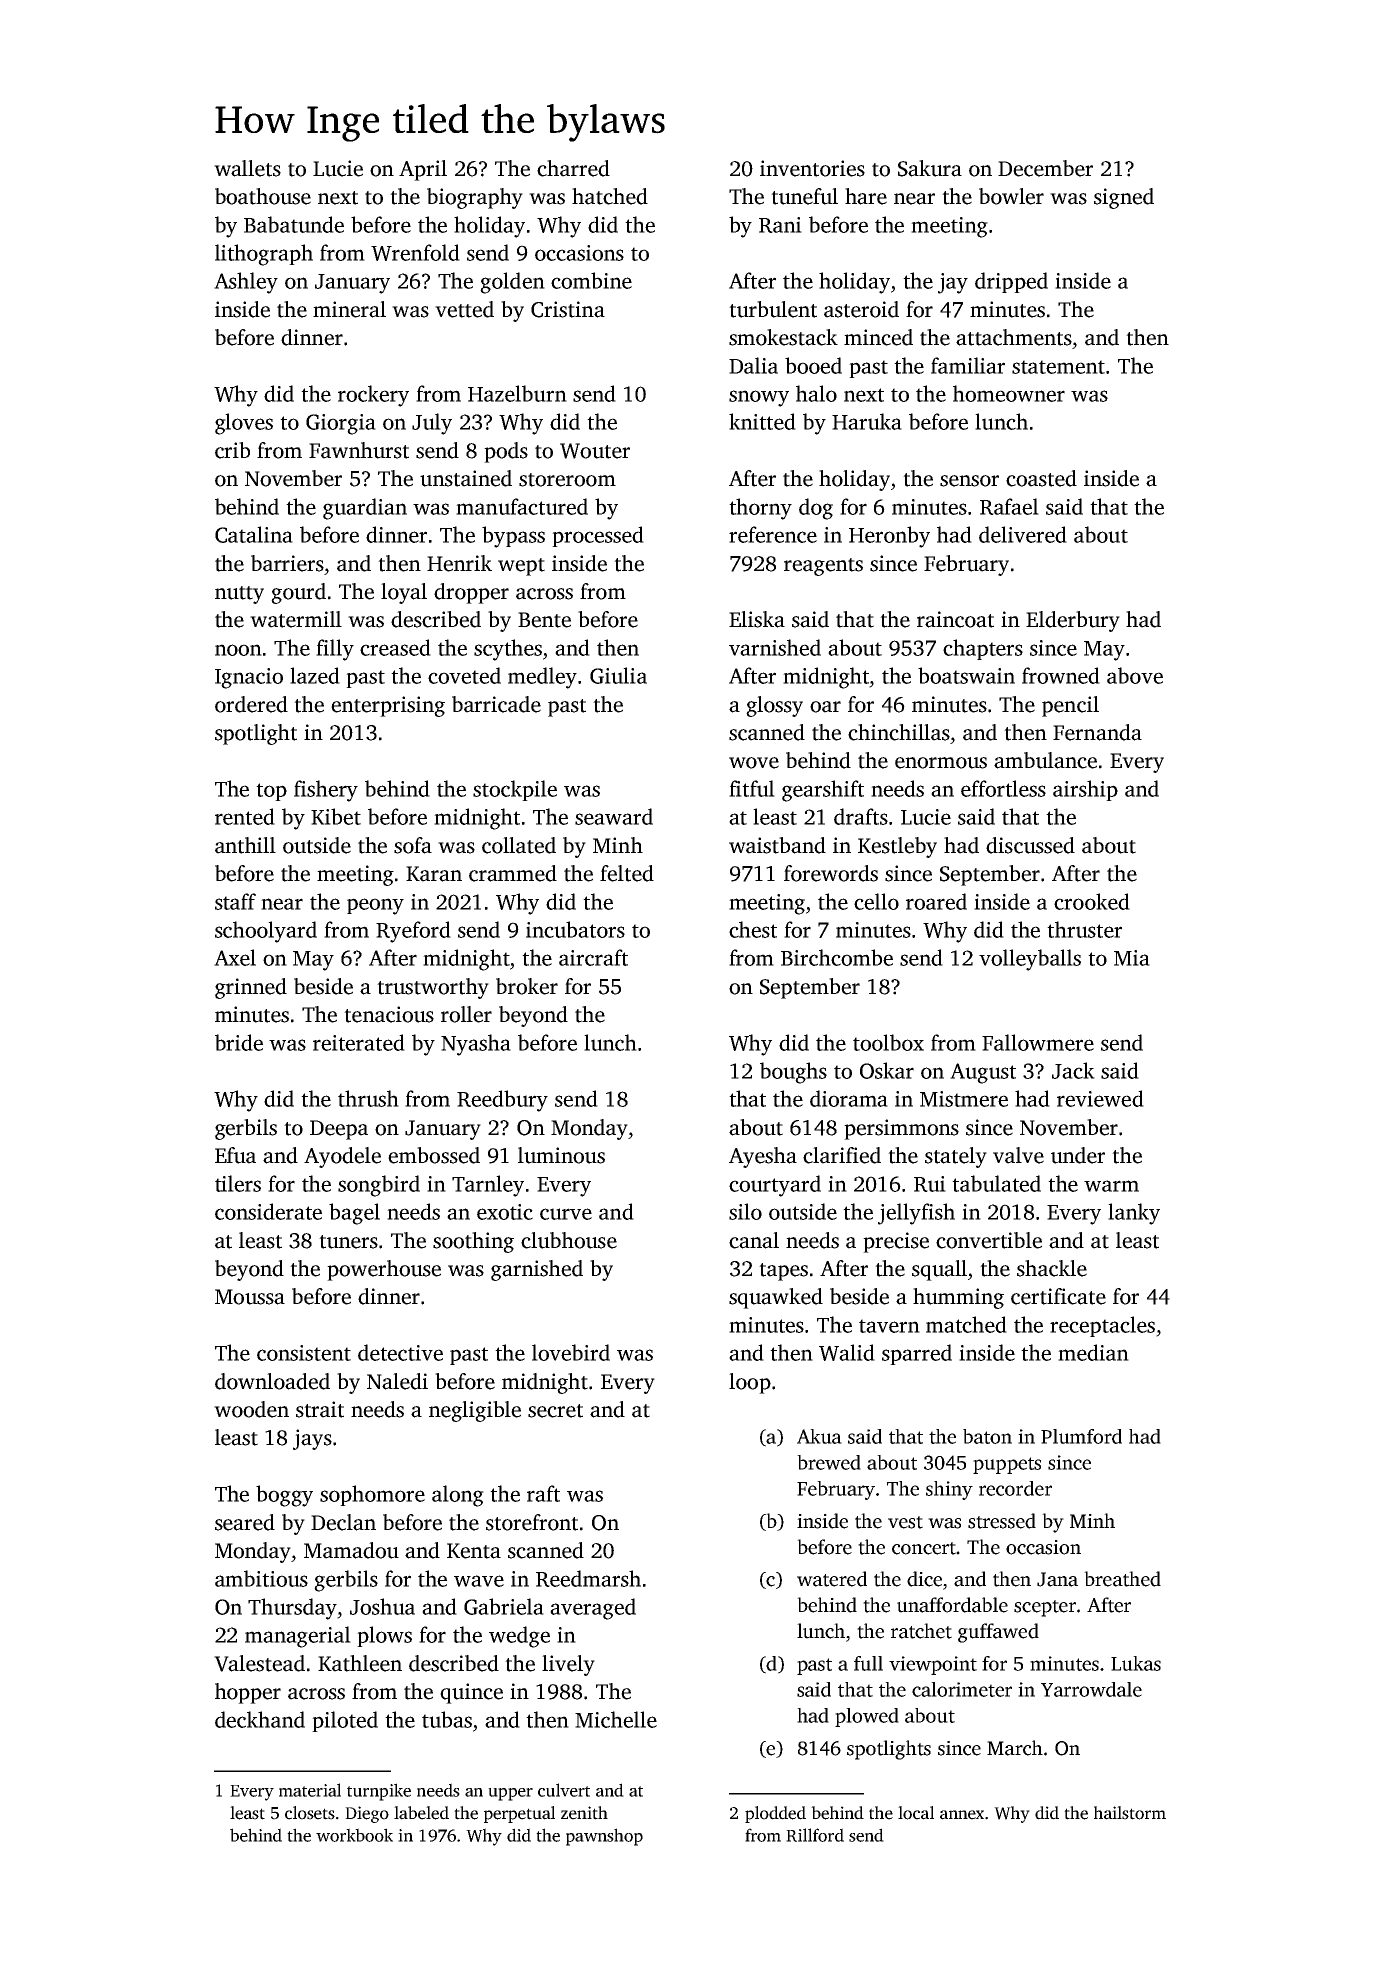 The height and width of the screenshot is (1969, 1386). Describe the element at coordinates (614, 816) in the screenshot. I see `seaward` at that location.
